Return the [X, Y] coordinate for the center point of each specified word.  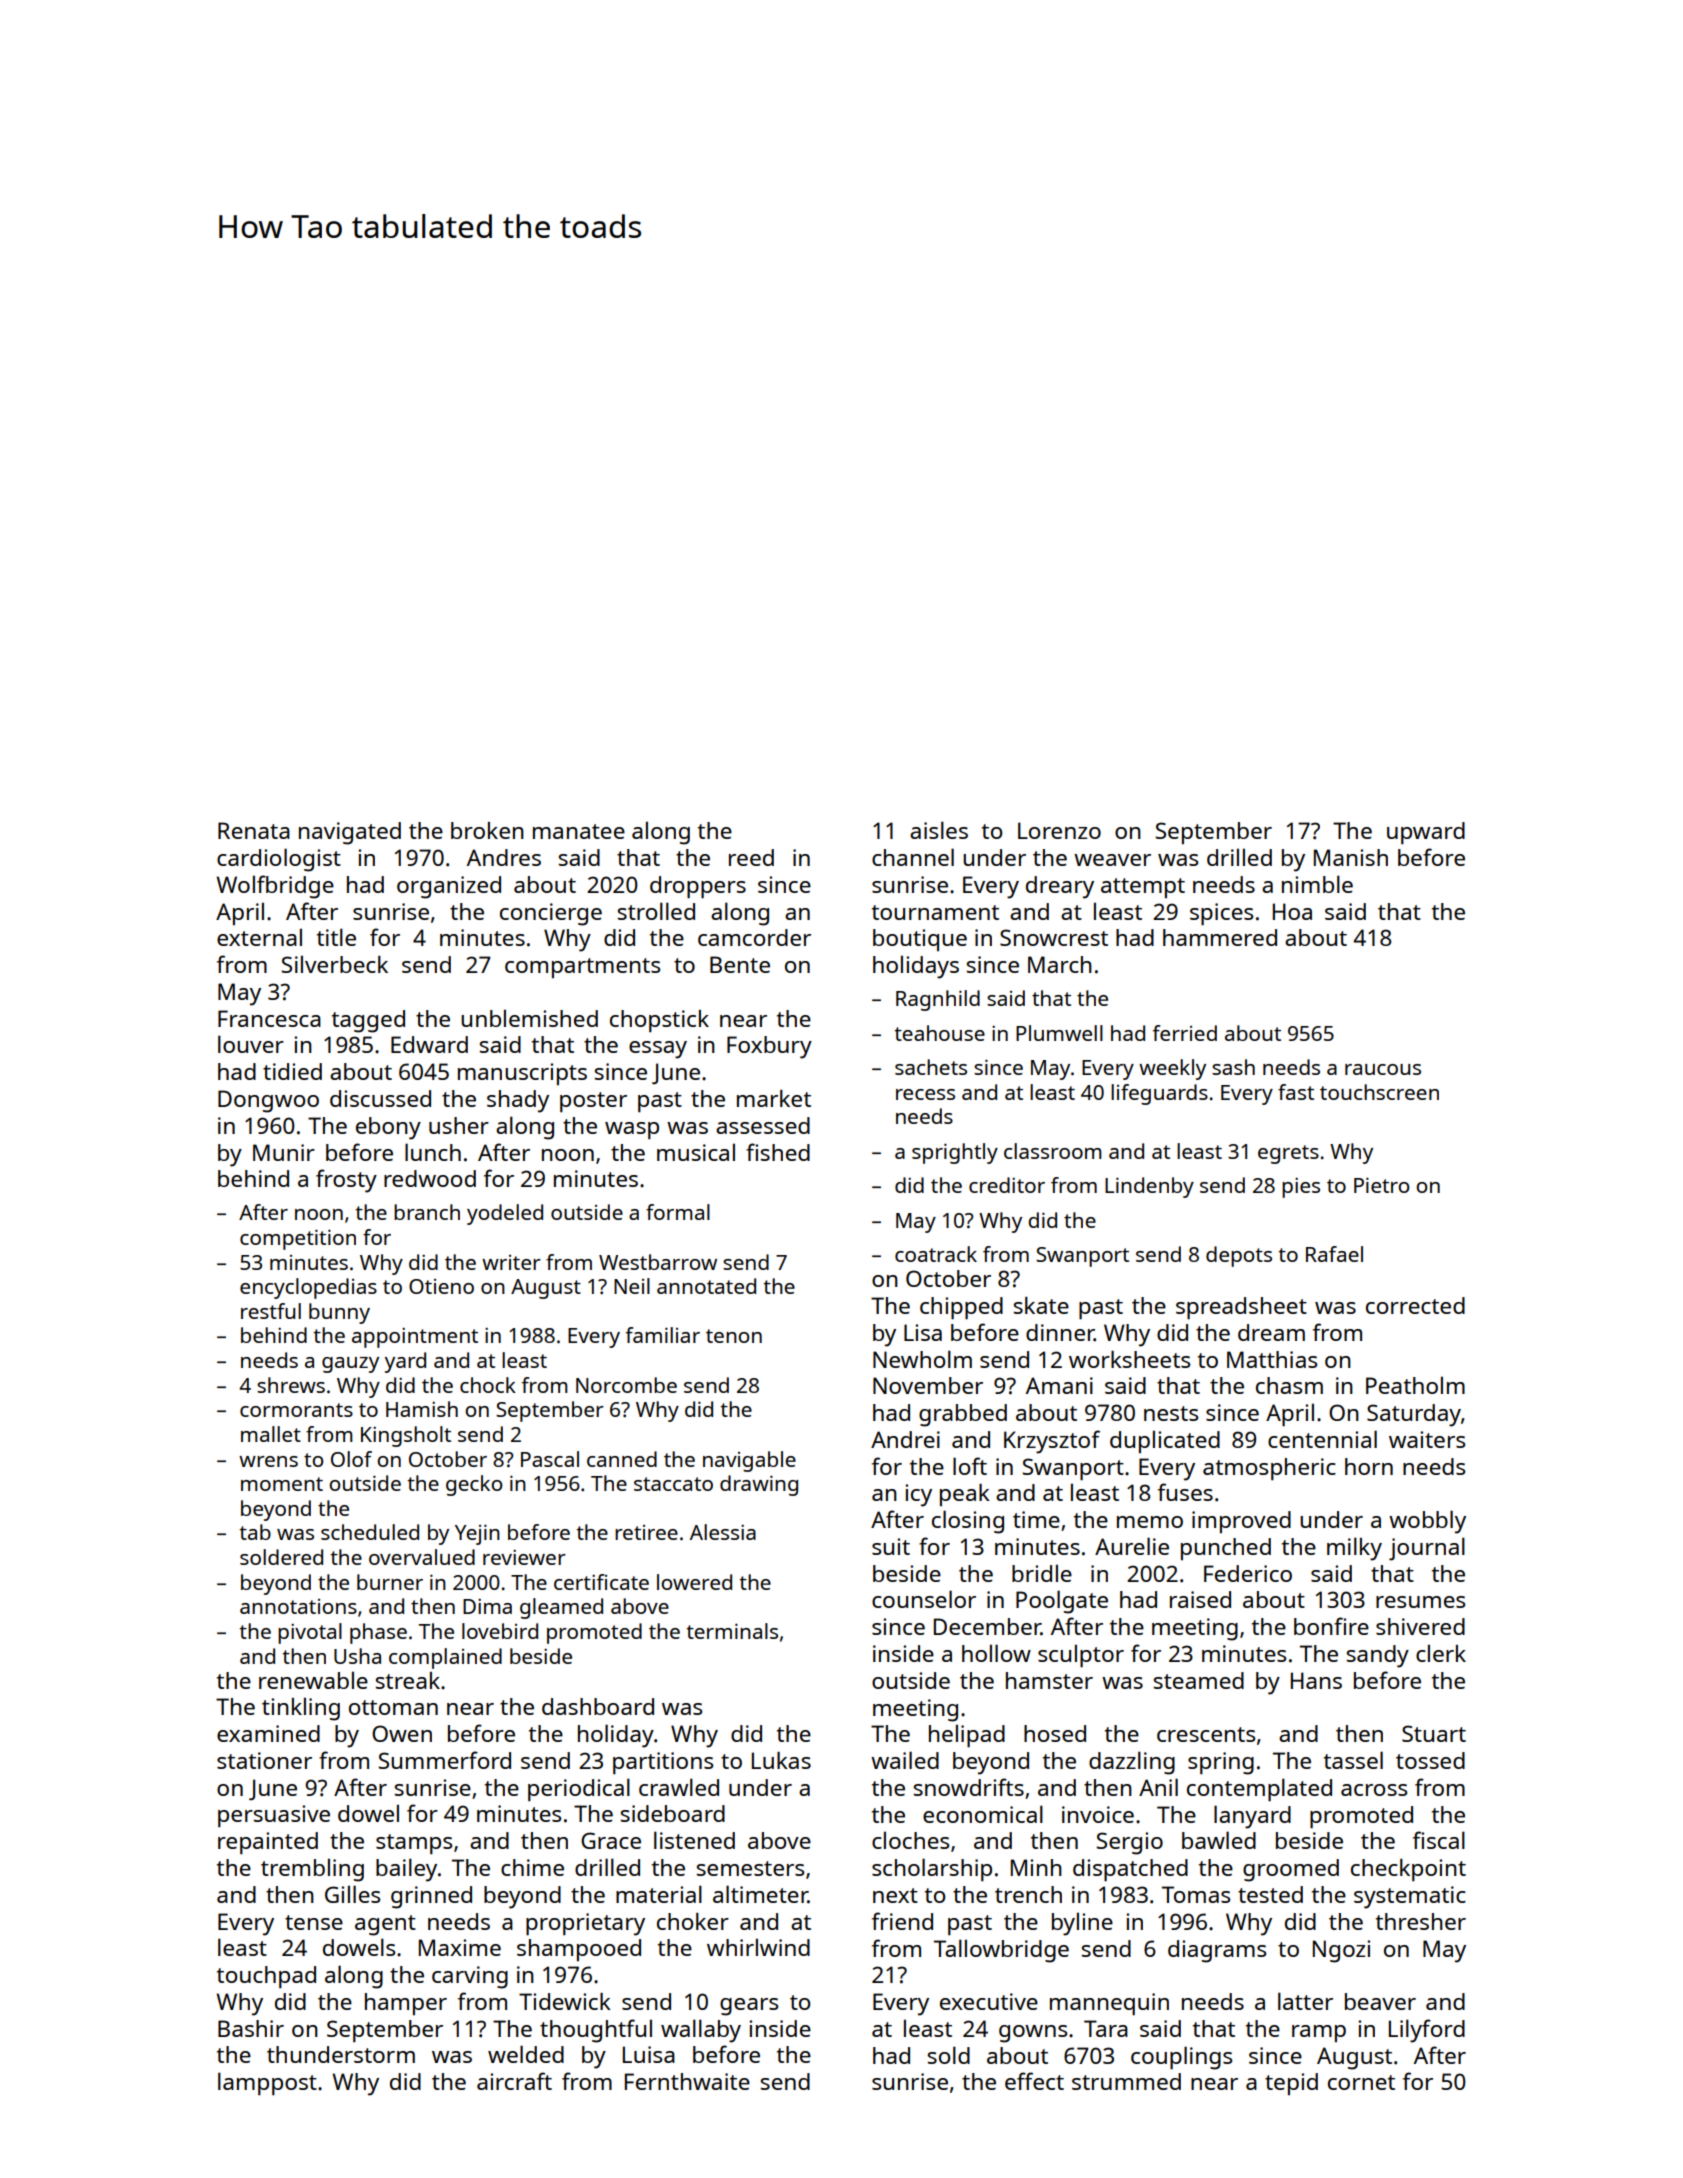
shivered [1420, 1626]
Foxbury [769, 1047]
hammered [1220, 937]
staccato [673, 1484]
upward [1426, 833]
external [259, 937]
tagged [368, 1021]
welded [526, 2054]
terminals [732, 1631]
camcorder [754, 937]
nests [1171, 1413]
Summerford [444, 1760]
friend [902, 1921]
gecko [474, 1485]
